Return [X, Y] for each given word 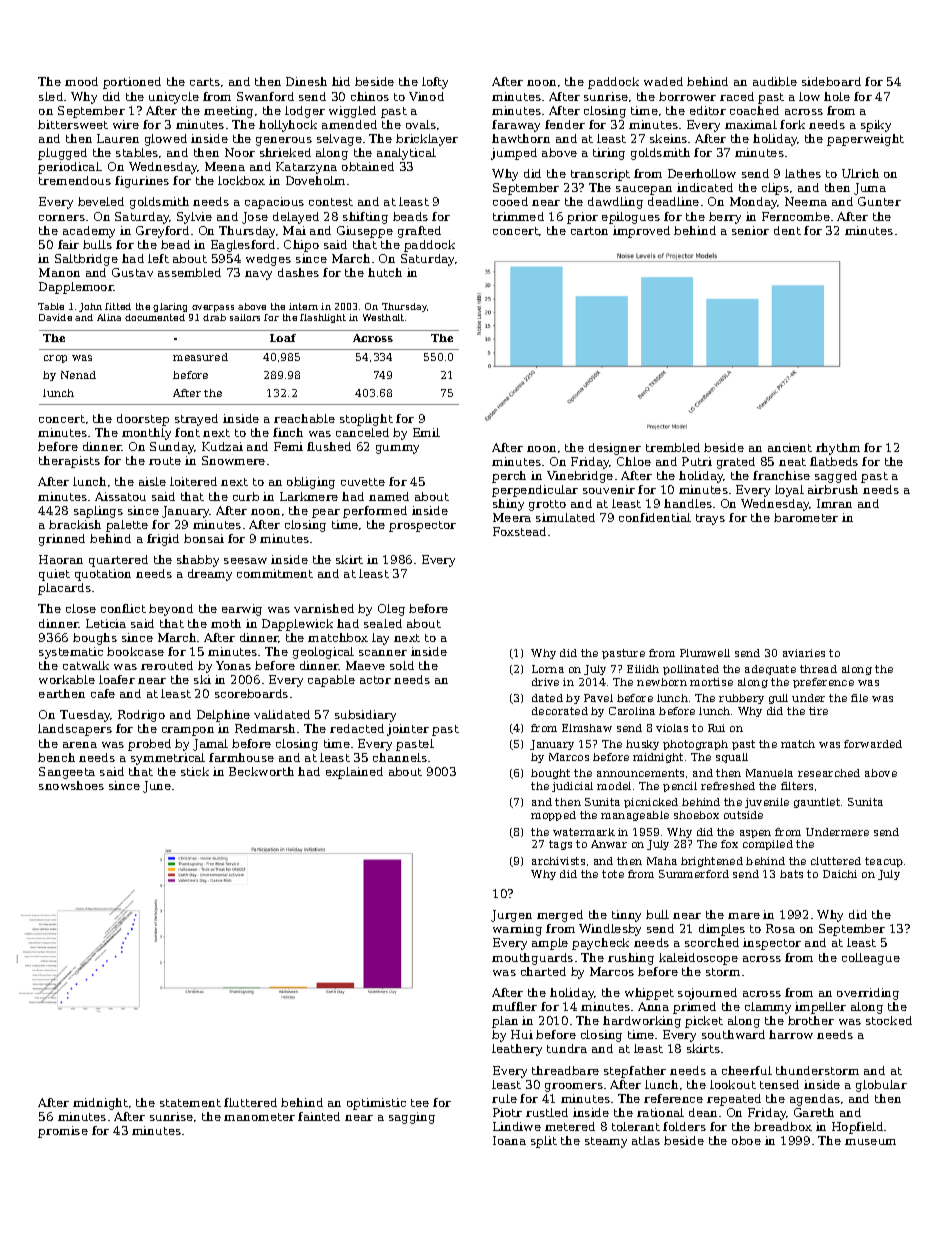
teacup [884, 862]
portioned [132, 83]
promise [63, 1132]
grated [736, 463]
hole [837, 96]
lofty [435, 83]
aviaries [804, 653]
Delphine [223, 716]
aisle [152, 481]
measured [200, 357]
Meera [512, 517]
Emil [426, 432]
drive [545, 682]
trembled [673, 447]
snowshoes [71, 785]
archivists [558, 861]
